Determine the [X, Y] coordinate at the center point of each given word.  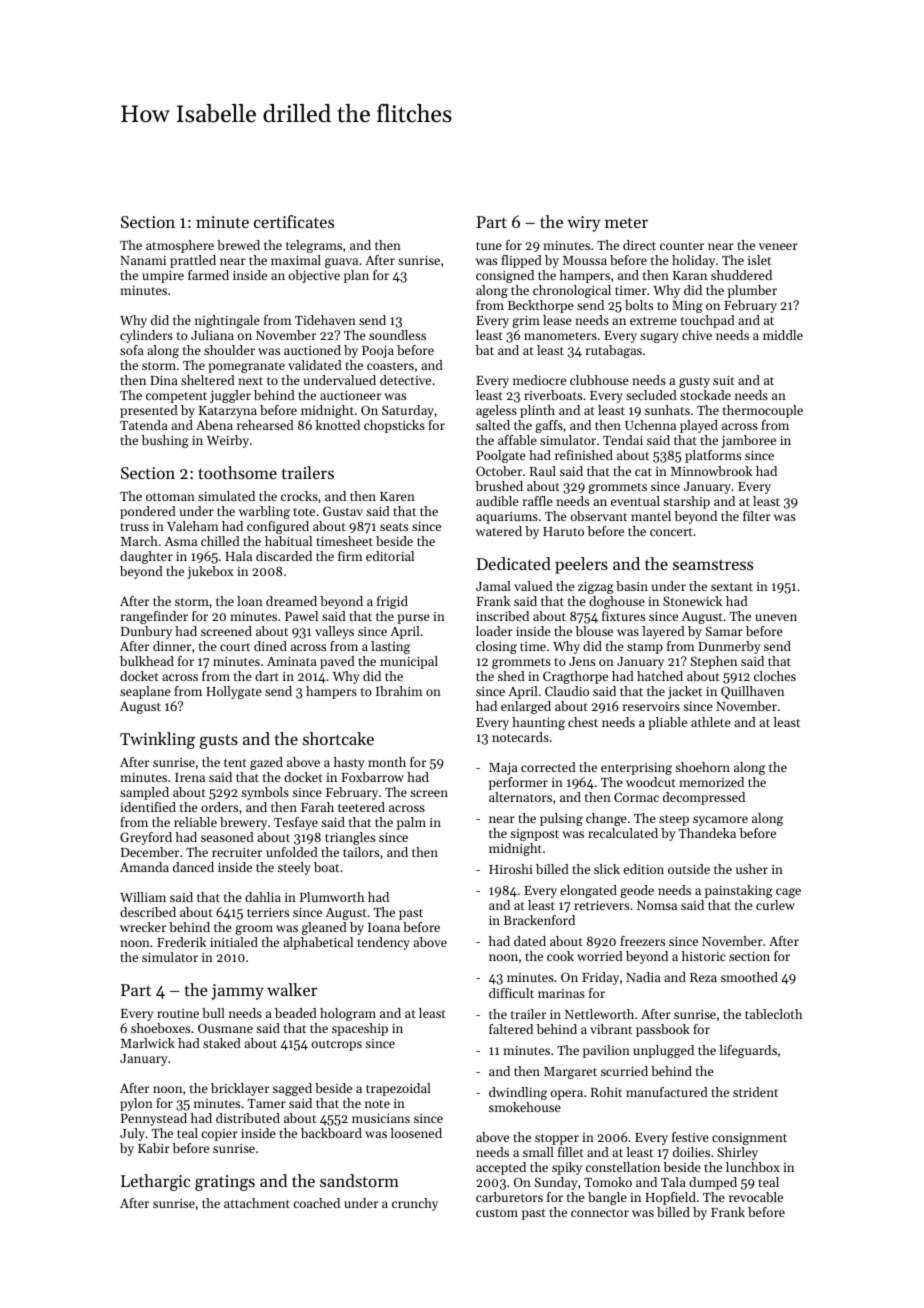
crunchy [415, 1204]
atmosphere [180, 246]
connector [600, 1213]
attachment [257, 1203]
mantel [651, 516]
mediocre [539, 380]
